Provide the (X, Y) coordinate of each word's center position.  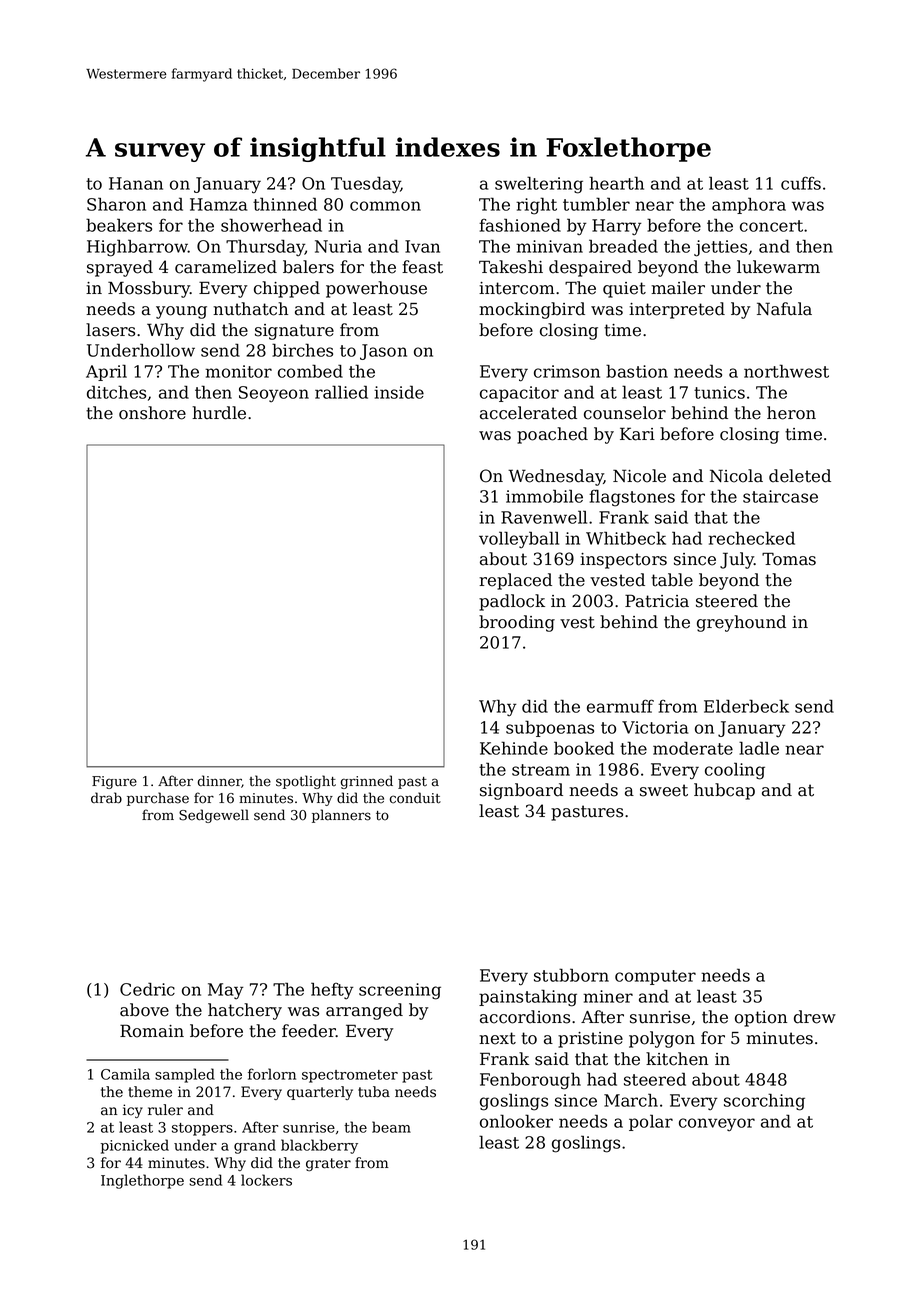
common (385, 206)
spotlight (306, 782)
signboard (521, 791)
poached (552, 435)
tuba (374, 1092)
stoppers (202, 1129)
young (181, 312)
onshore (152, 413)
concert (771, 226)
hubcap (724, 791)
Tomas (789, 559)
